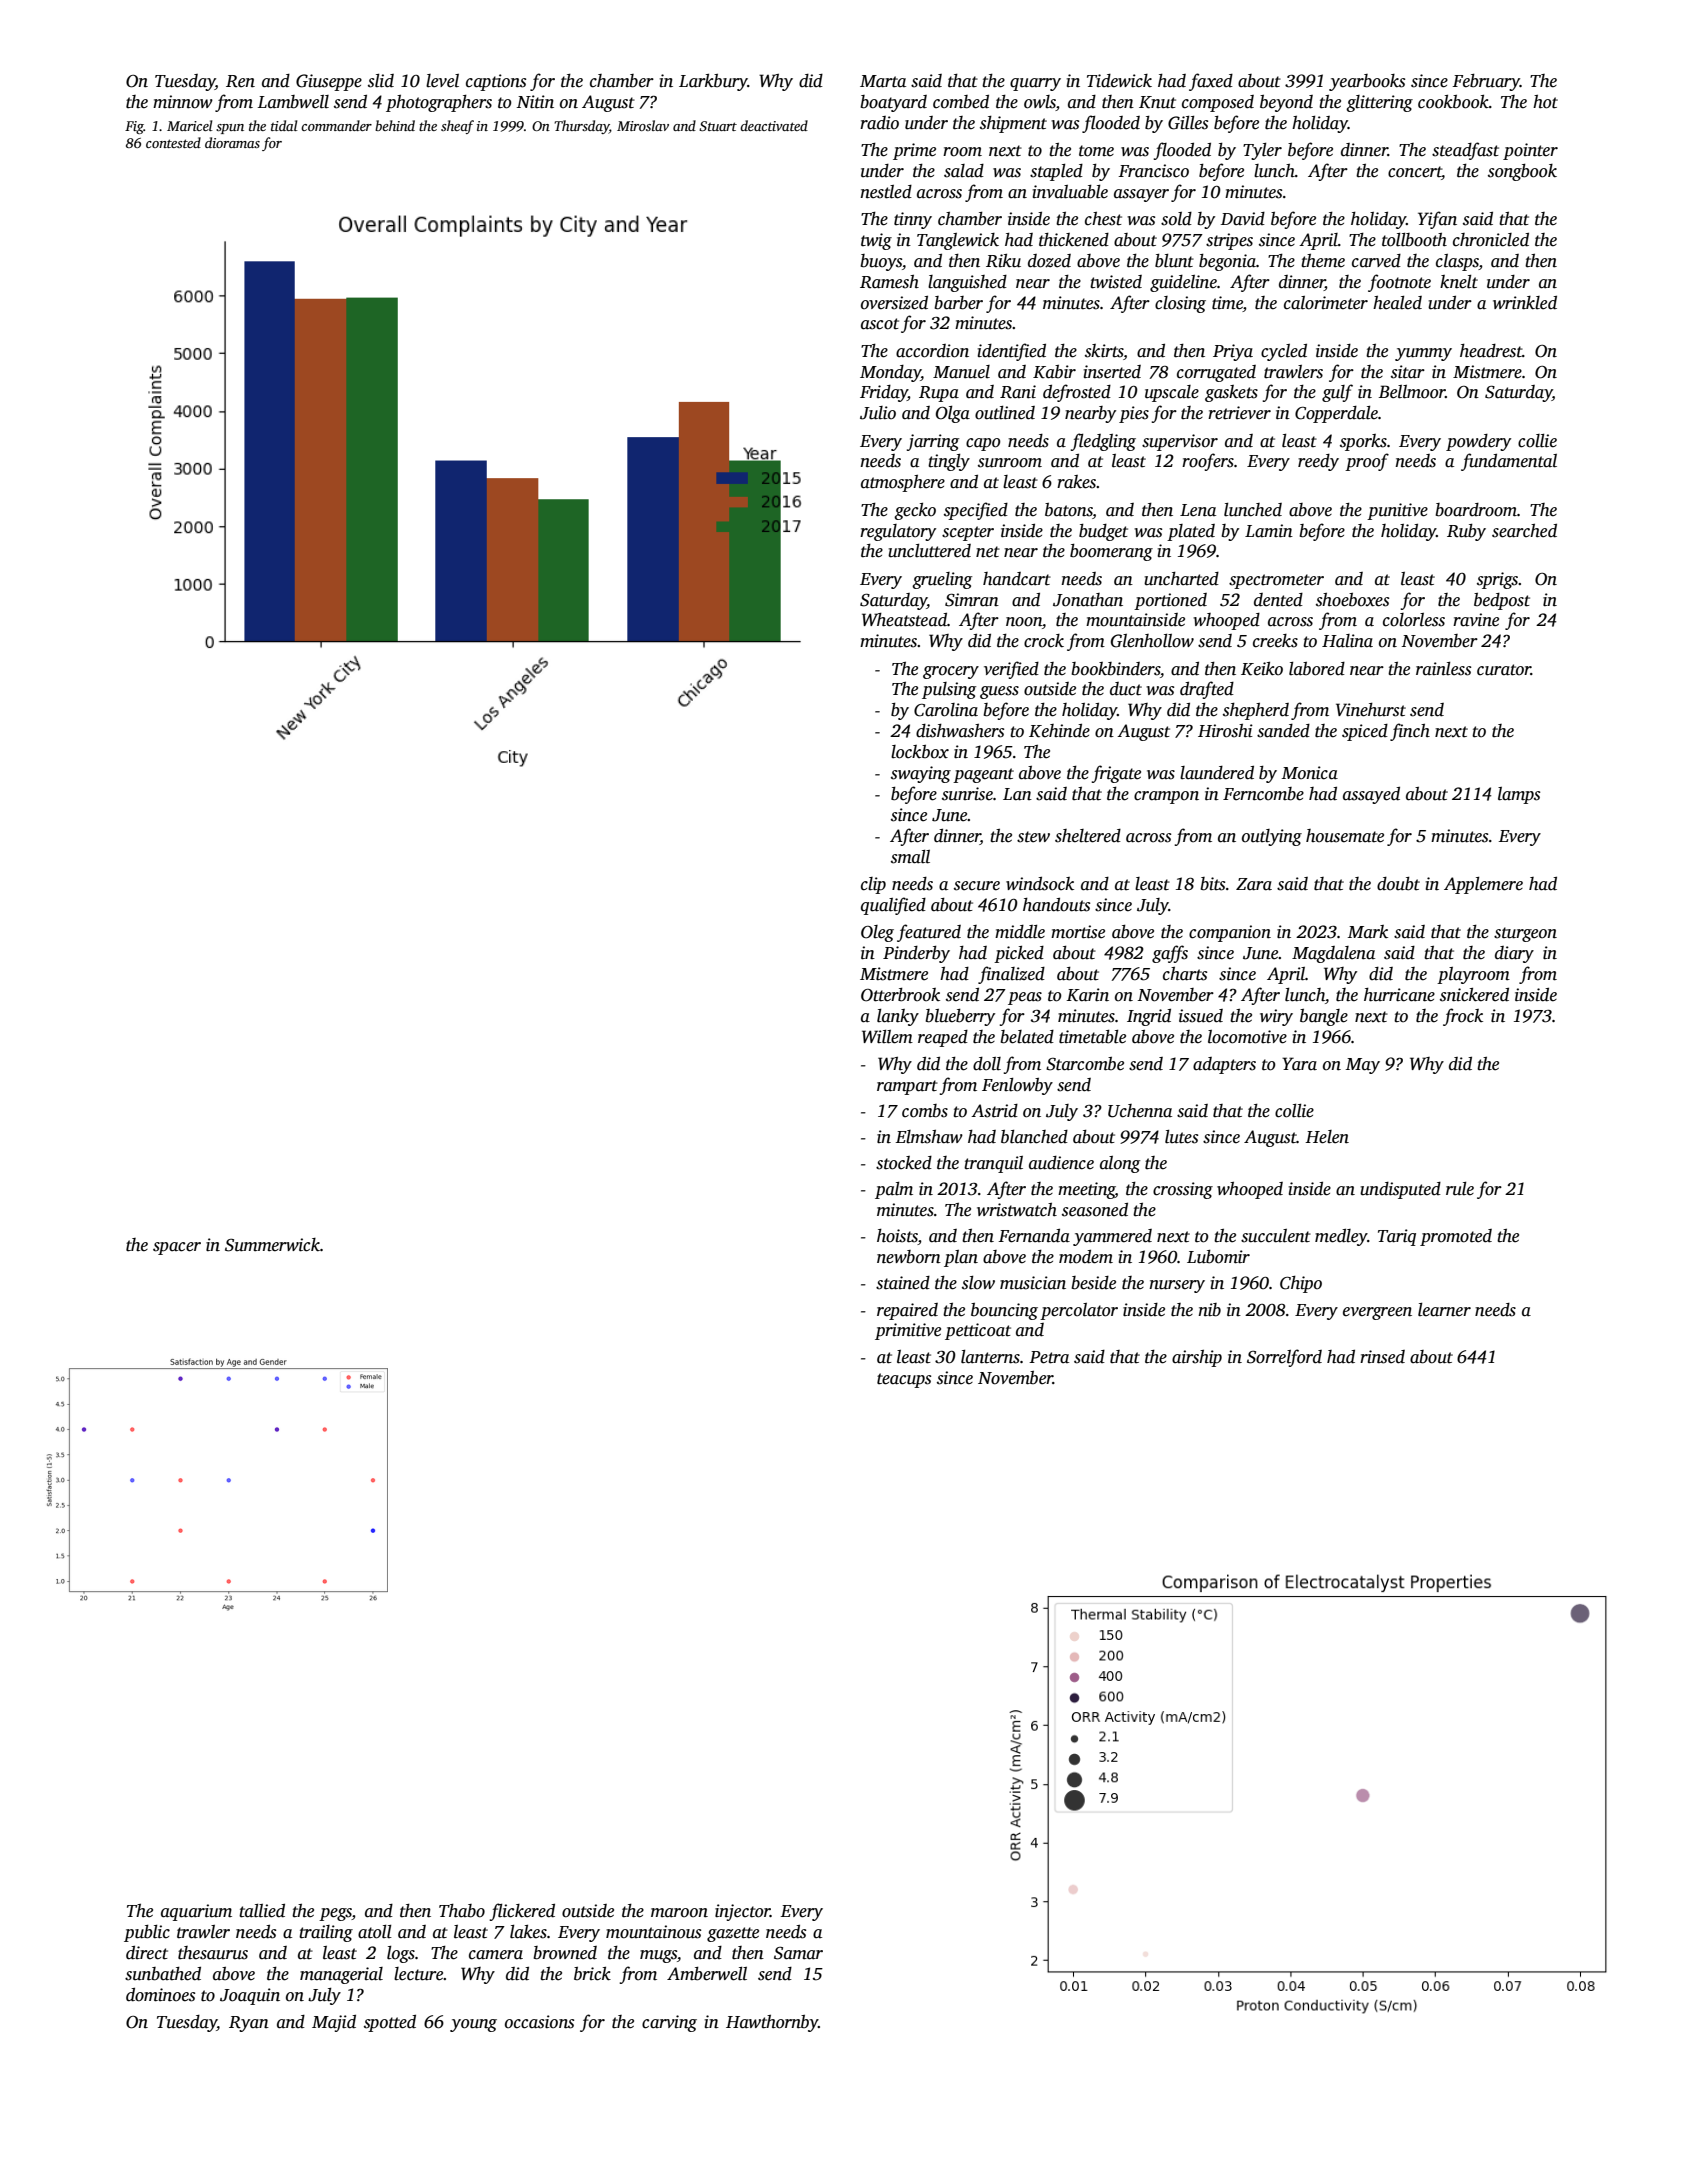  What do you see at coordinates (522, 1912) in the image?
I see `flickered` at bounding box center [522, 1912].
